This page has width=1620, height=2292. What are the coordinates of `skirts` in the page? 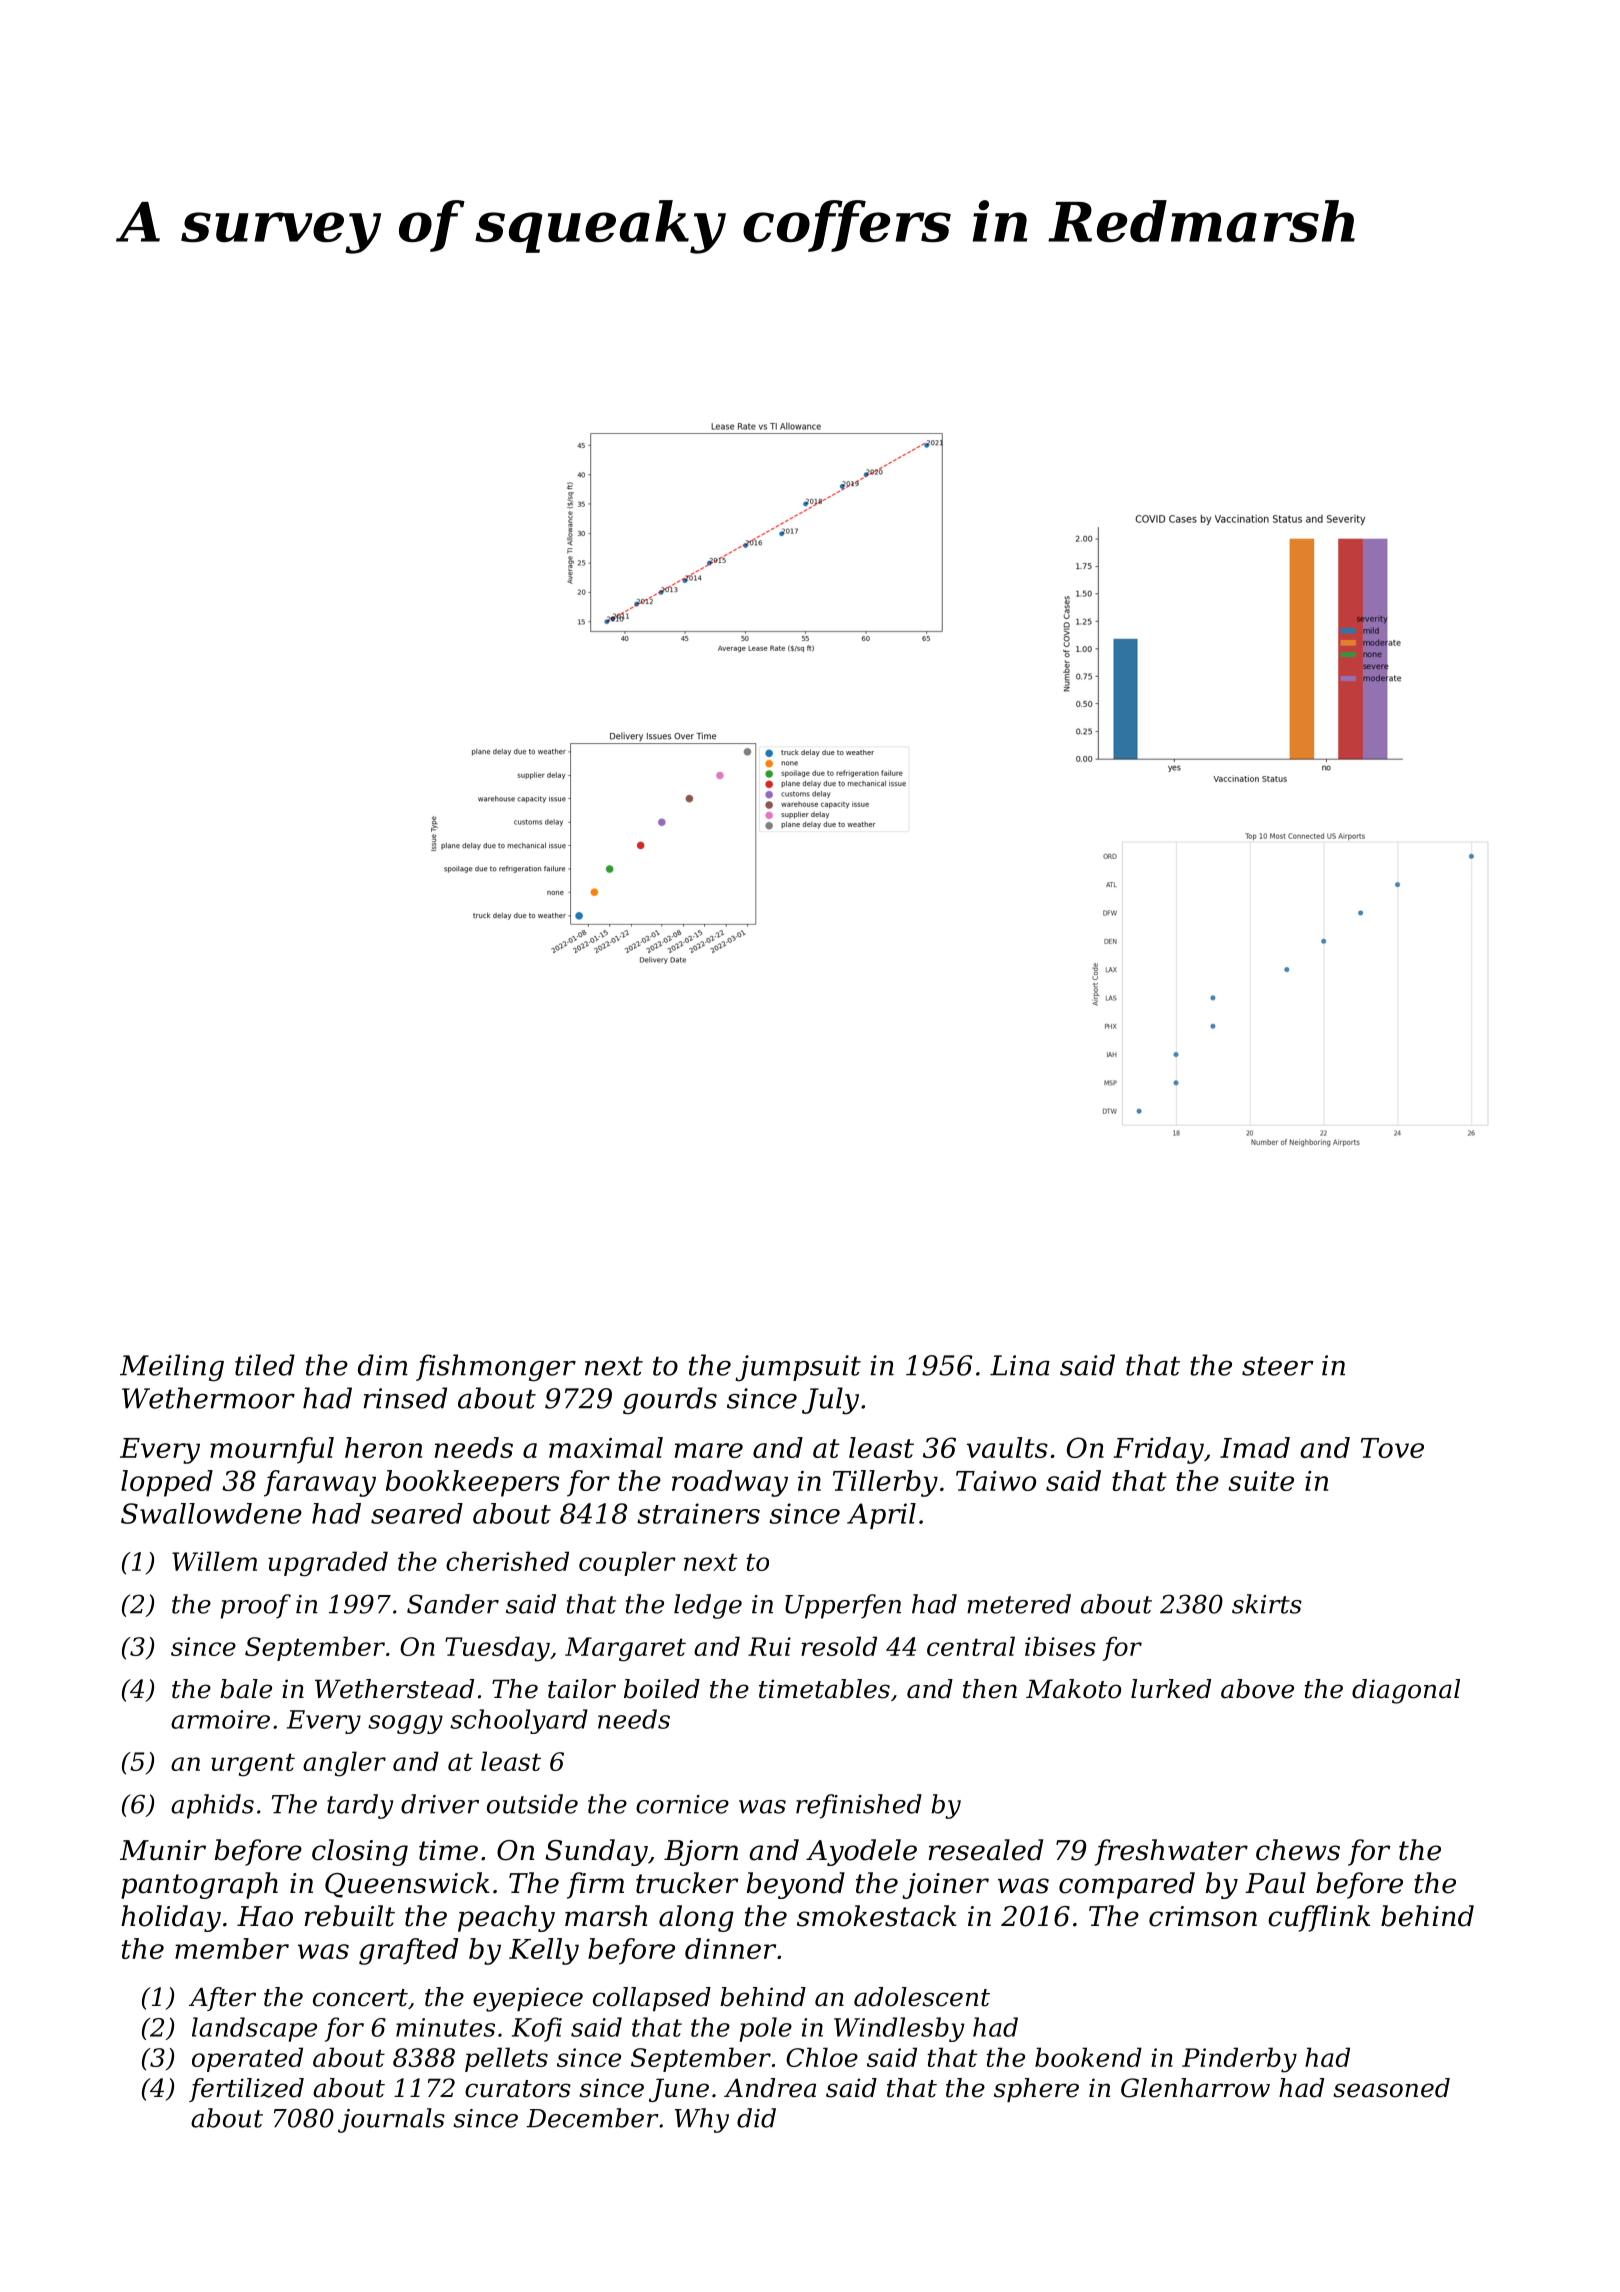 It's located at (1267, 1604).
